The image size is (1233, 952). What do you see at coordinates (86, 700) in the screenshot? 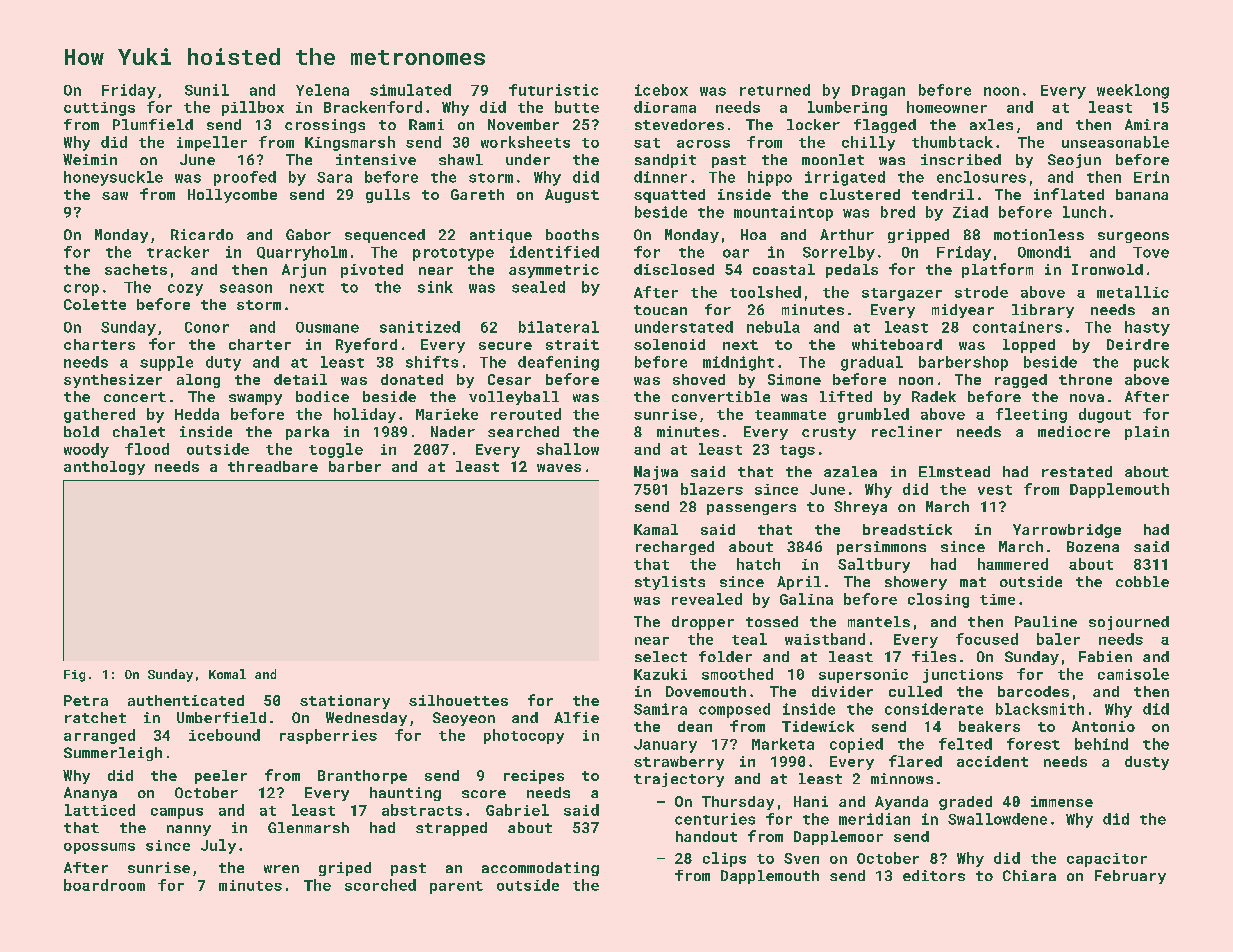
I see `Petra` at bounding box center [86, 700].
